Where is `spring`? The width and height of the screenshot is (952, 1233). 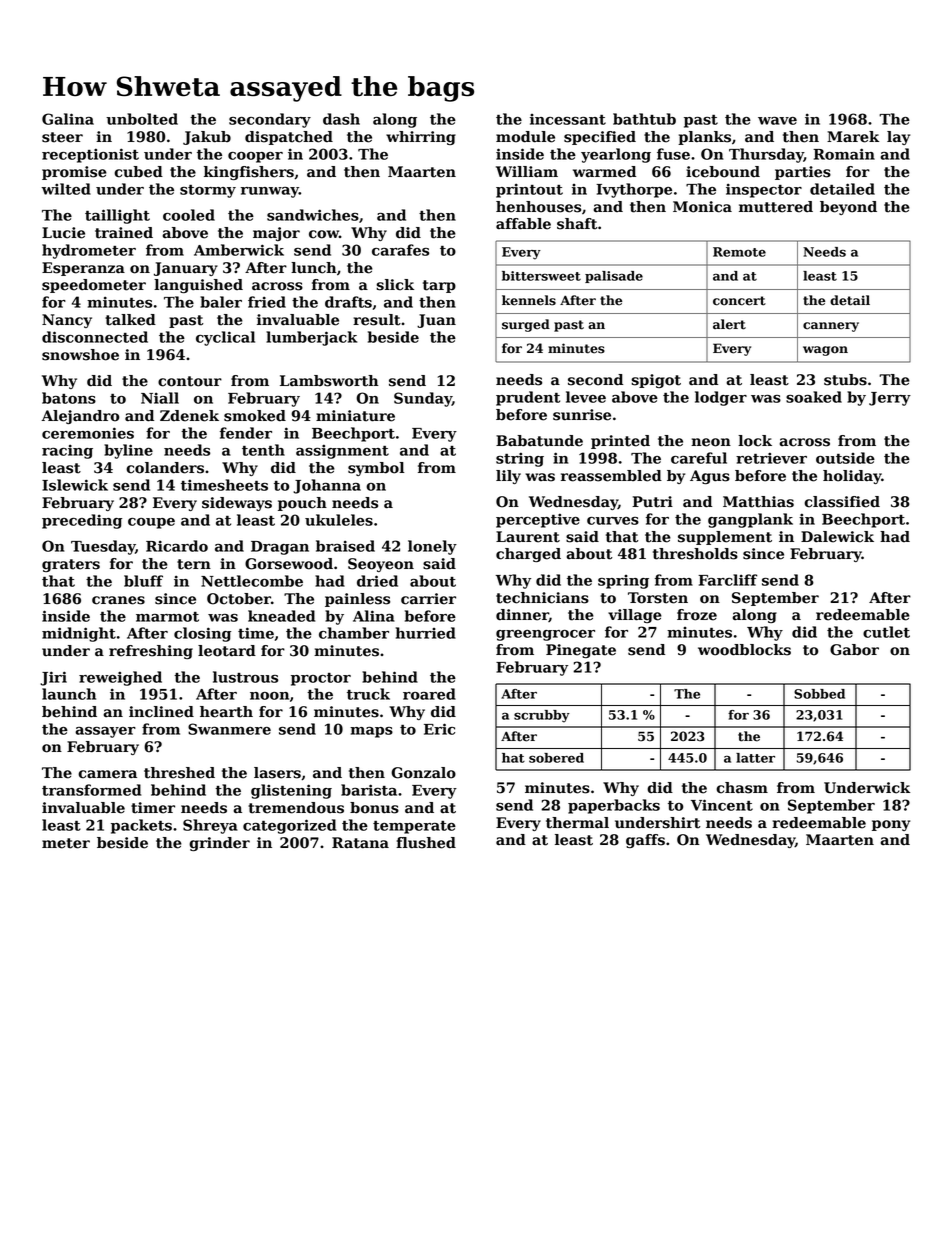 spring is located at coordinates (623, 582).
